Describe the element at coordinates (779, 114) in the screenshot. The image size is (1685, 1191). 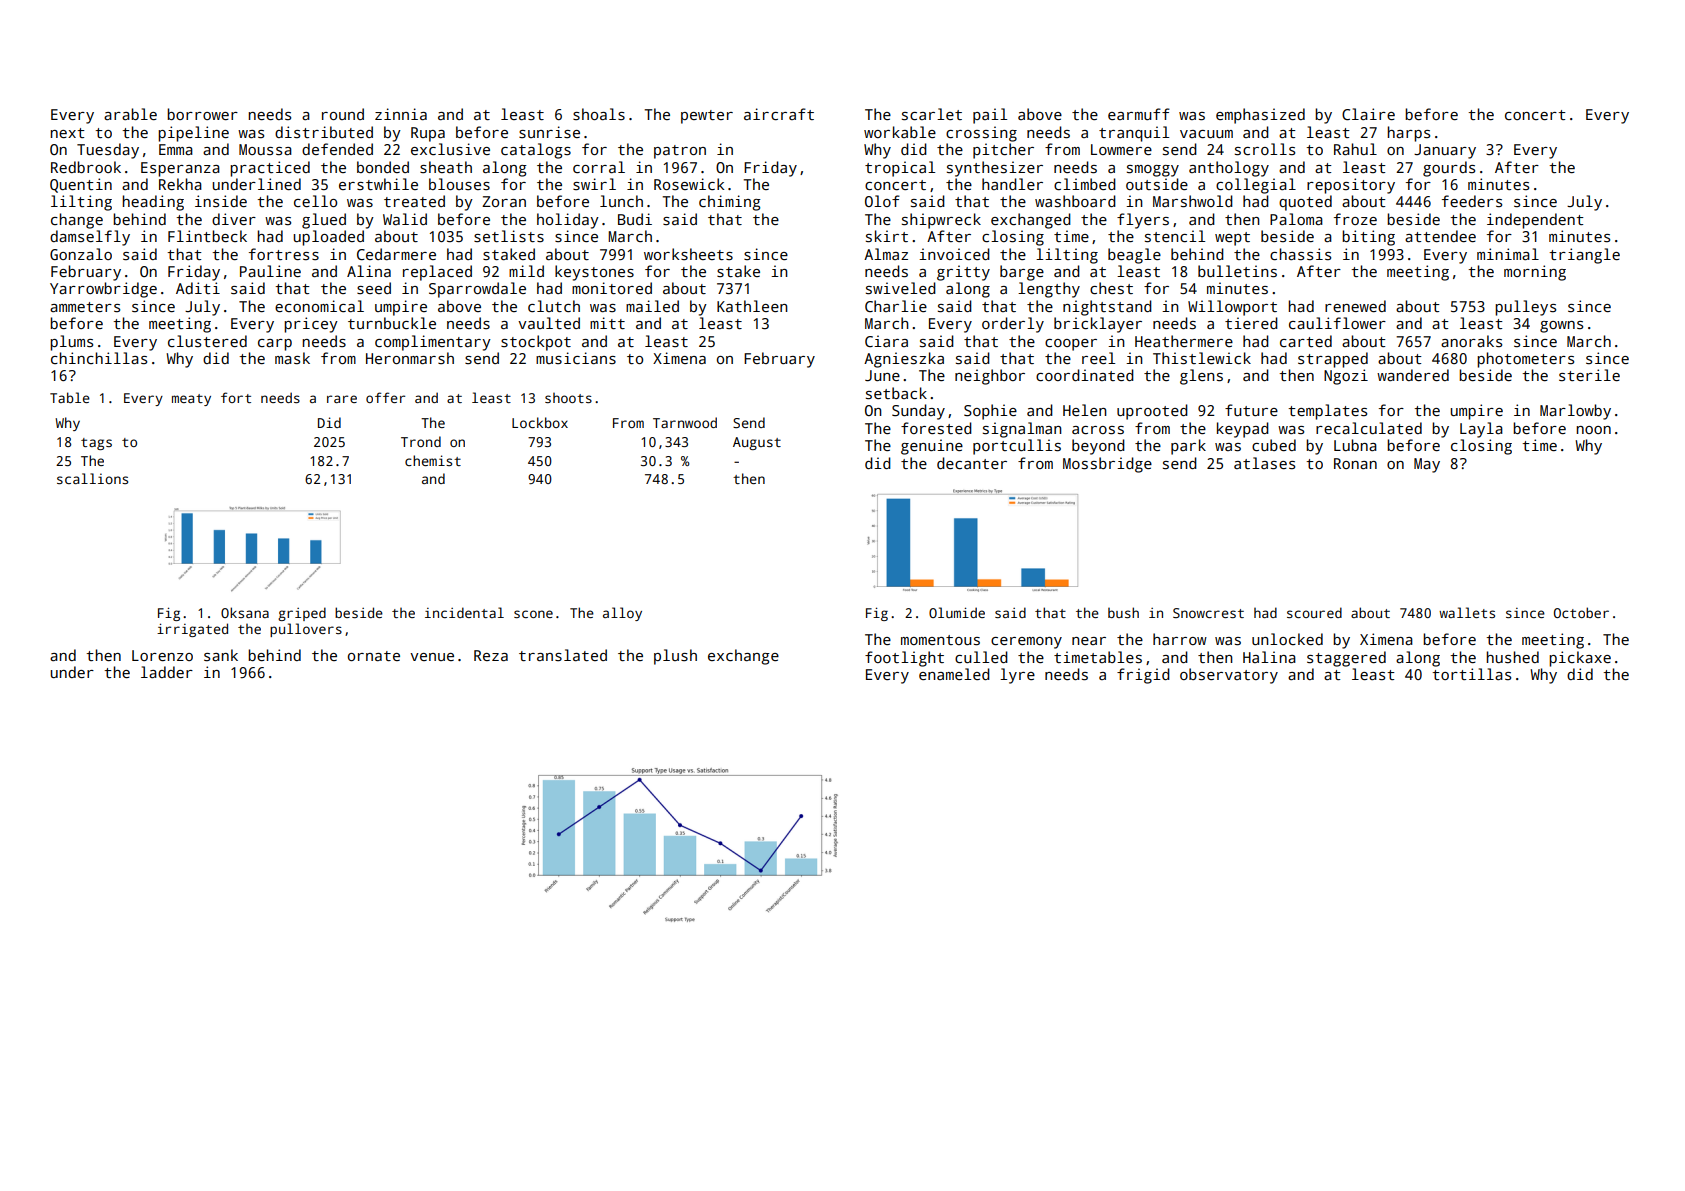
I see `aircraft` at that location.
